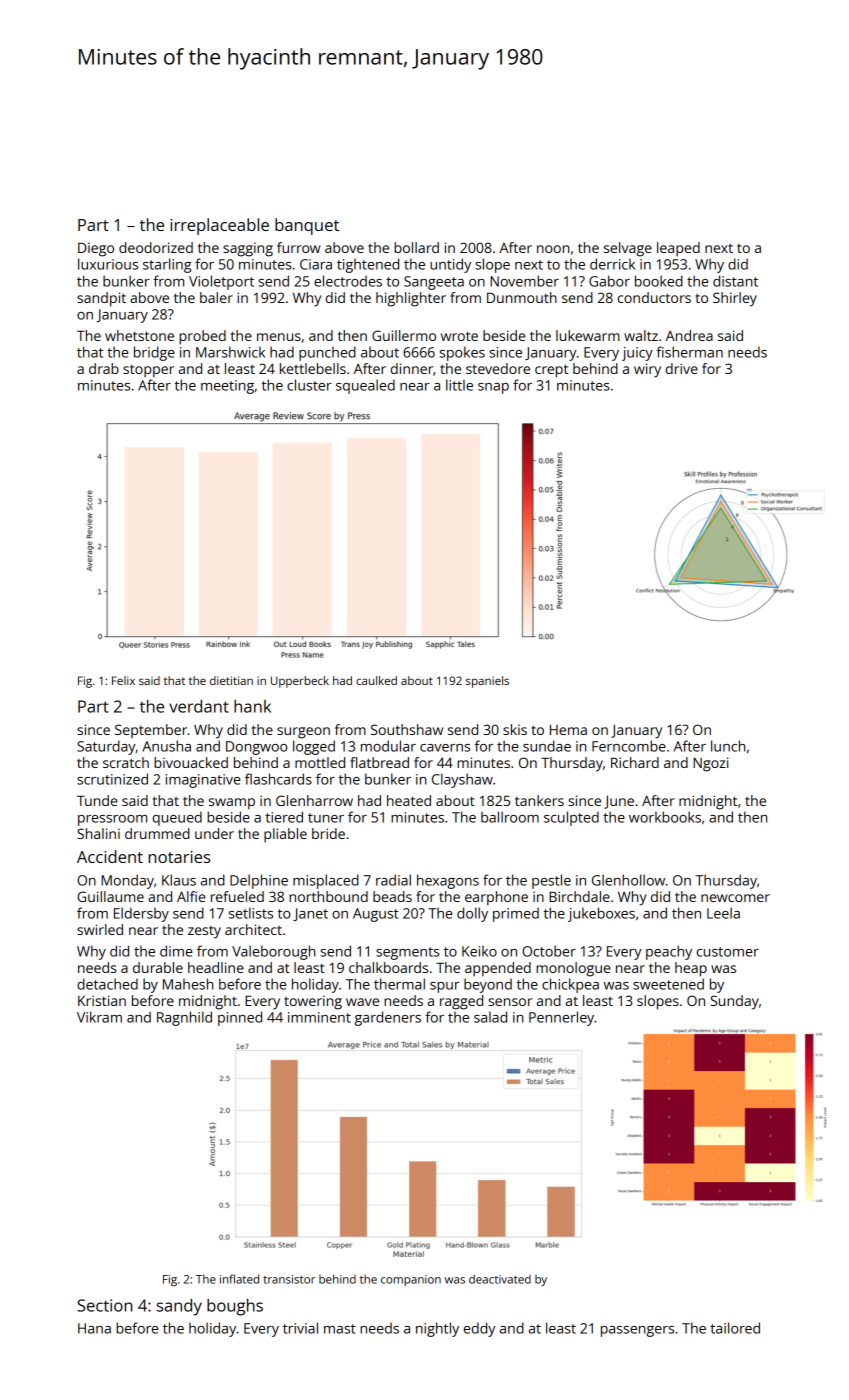  What do you see at coordinates (480, 1329) in the image?
I see `eddy` at bounding box center [480, 1329].
